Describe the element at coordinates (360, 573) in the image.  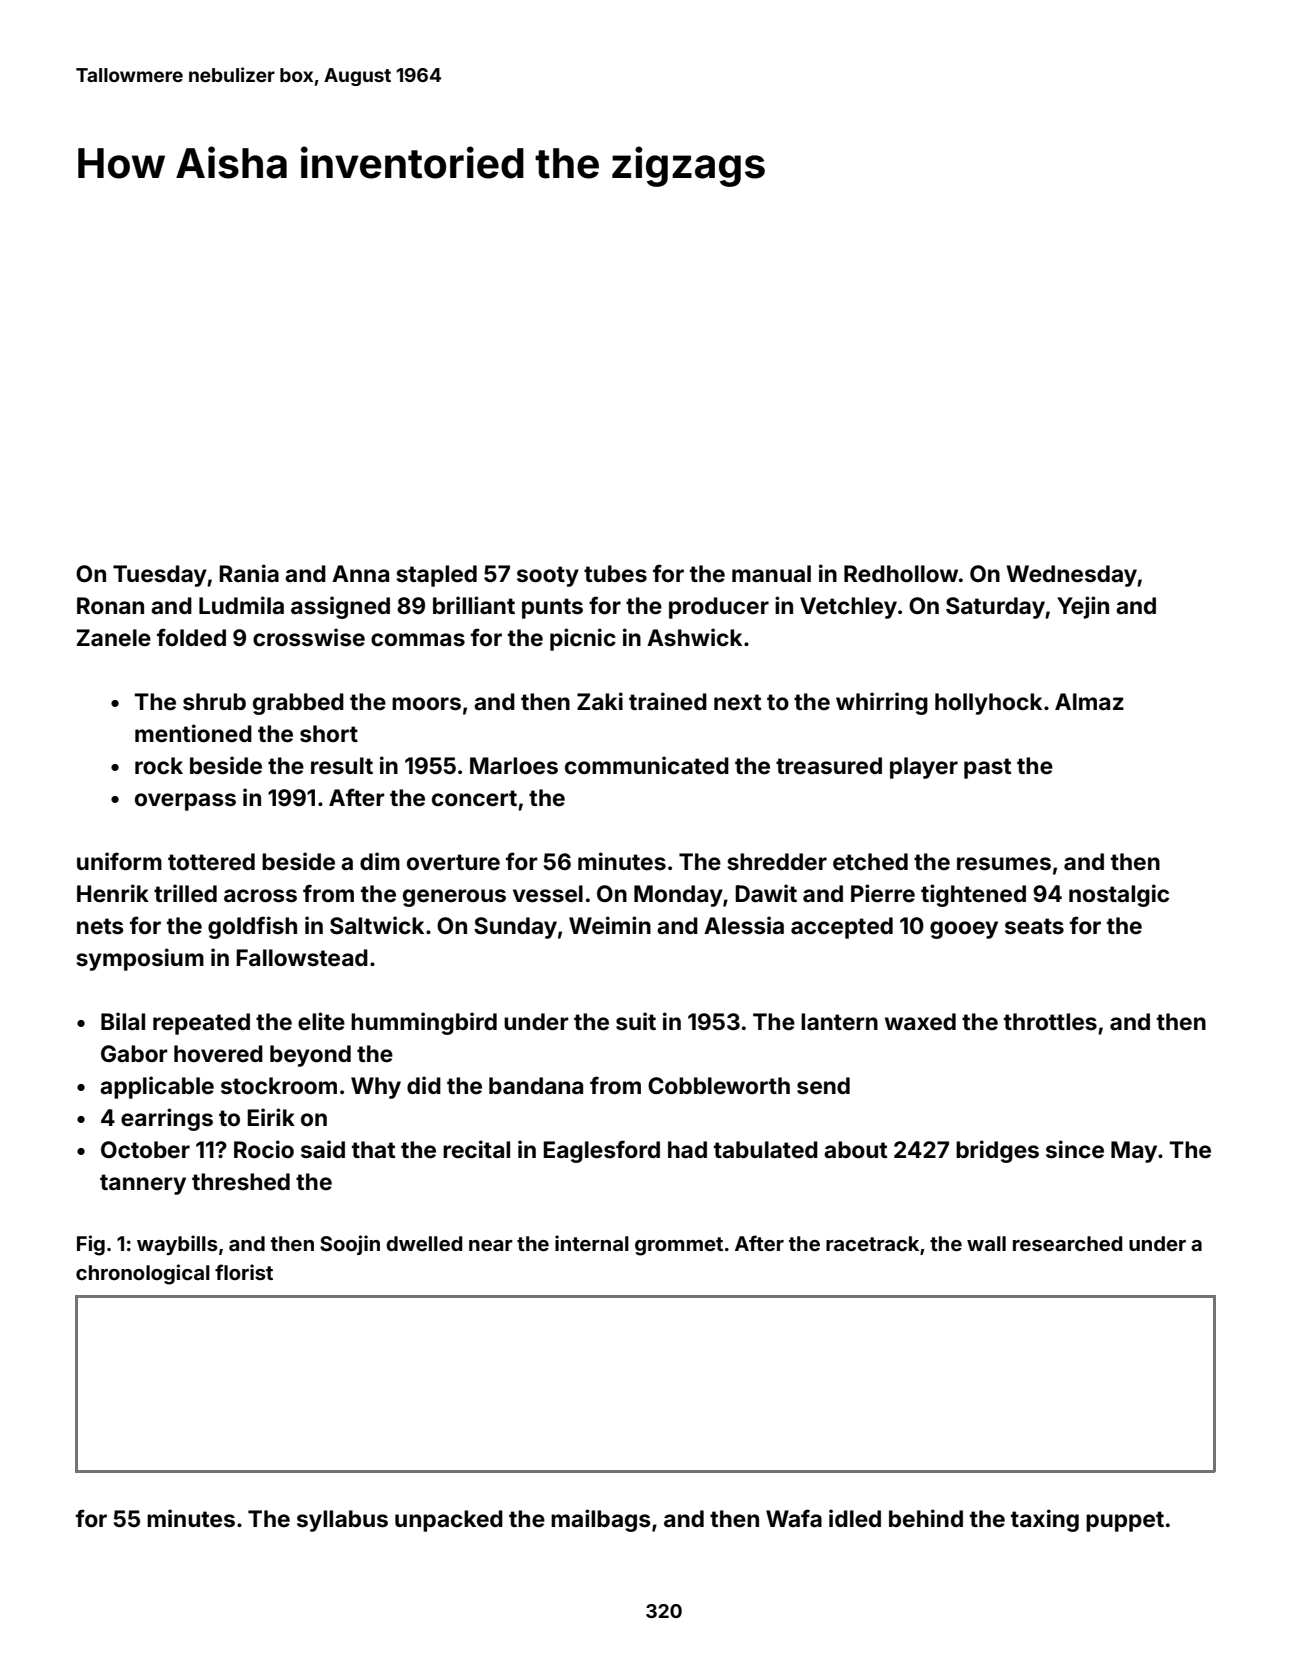
I see `Anna` at that location.
